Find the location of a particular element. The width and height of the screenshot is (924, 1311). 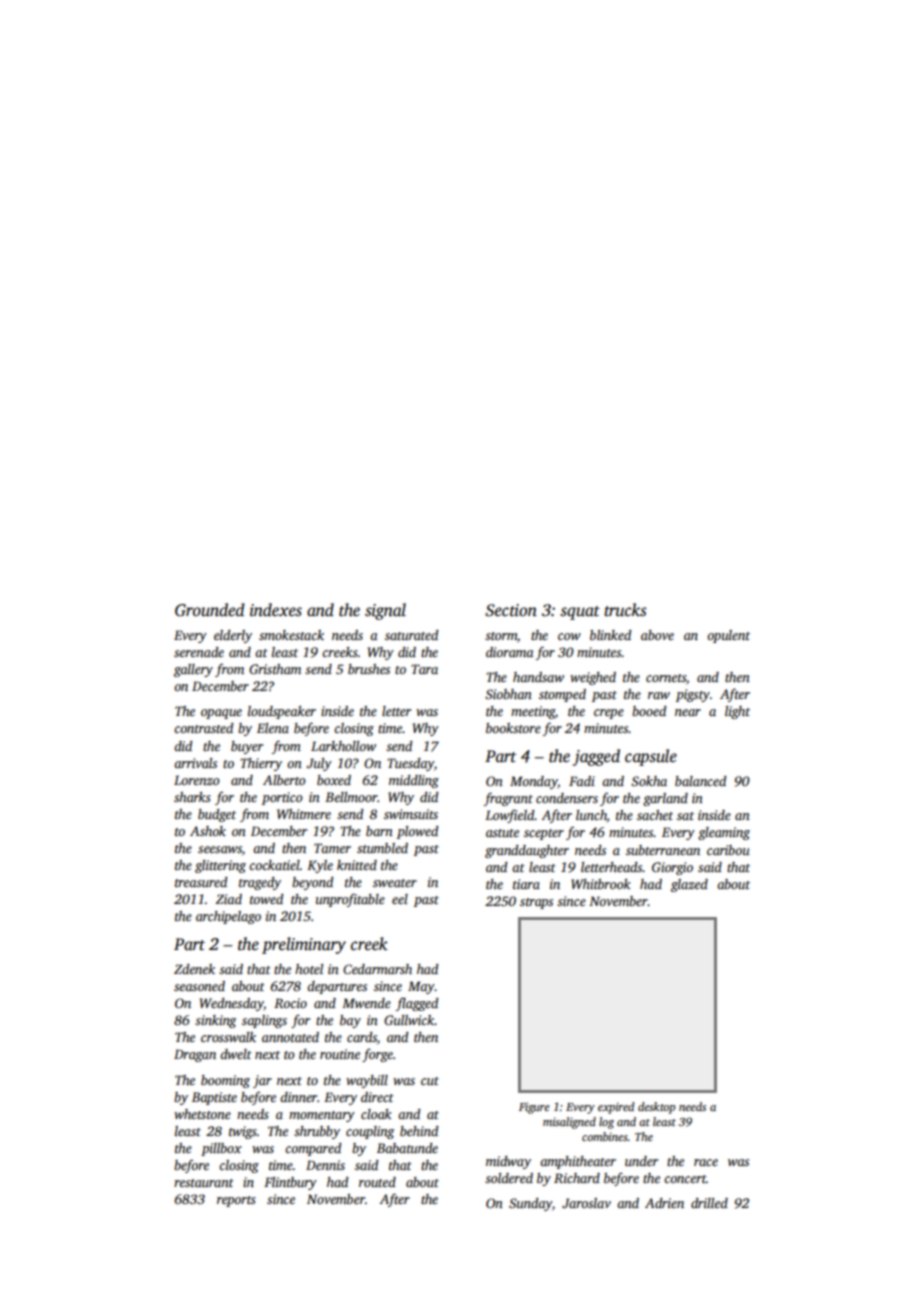

straps is located at coordinates (536, 903).
